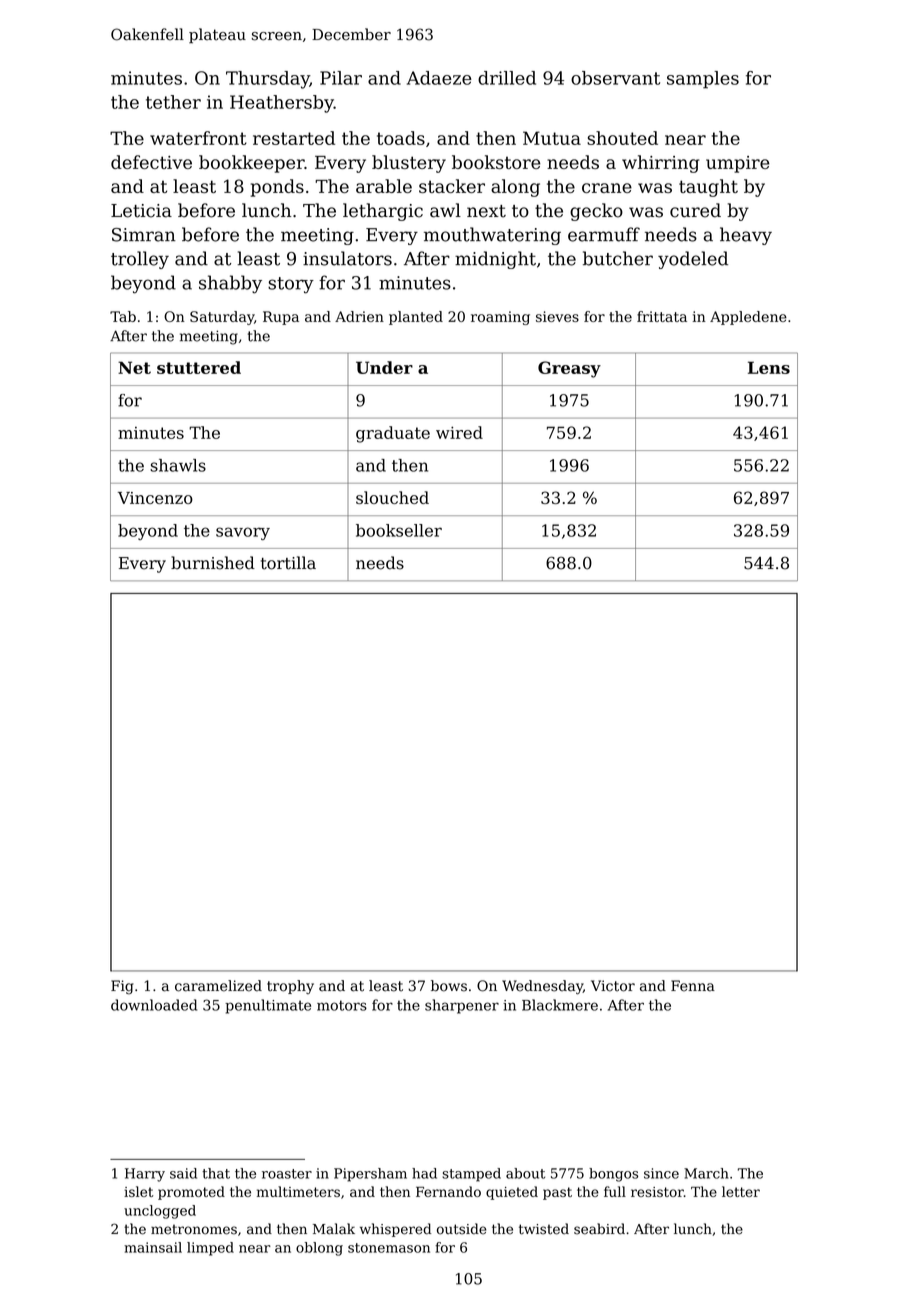  I want to click on Heathersby, so click(282, 104).
